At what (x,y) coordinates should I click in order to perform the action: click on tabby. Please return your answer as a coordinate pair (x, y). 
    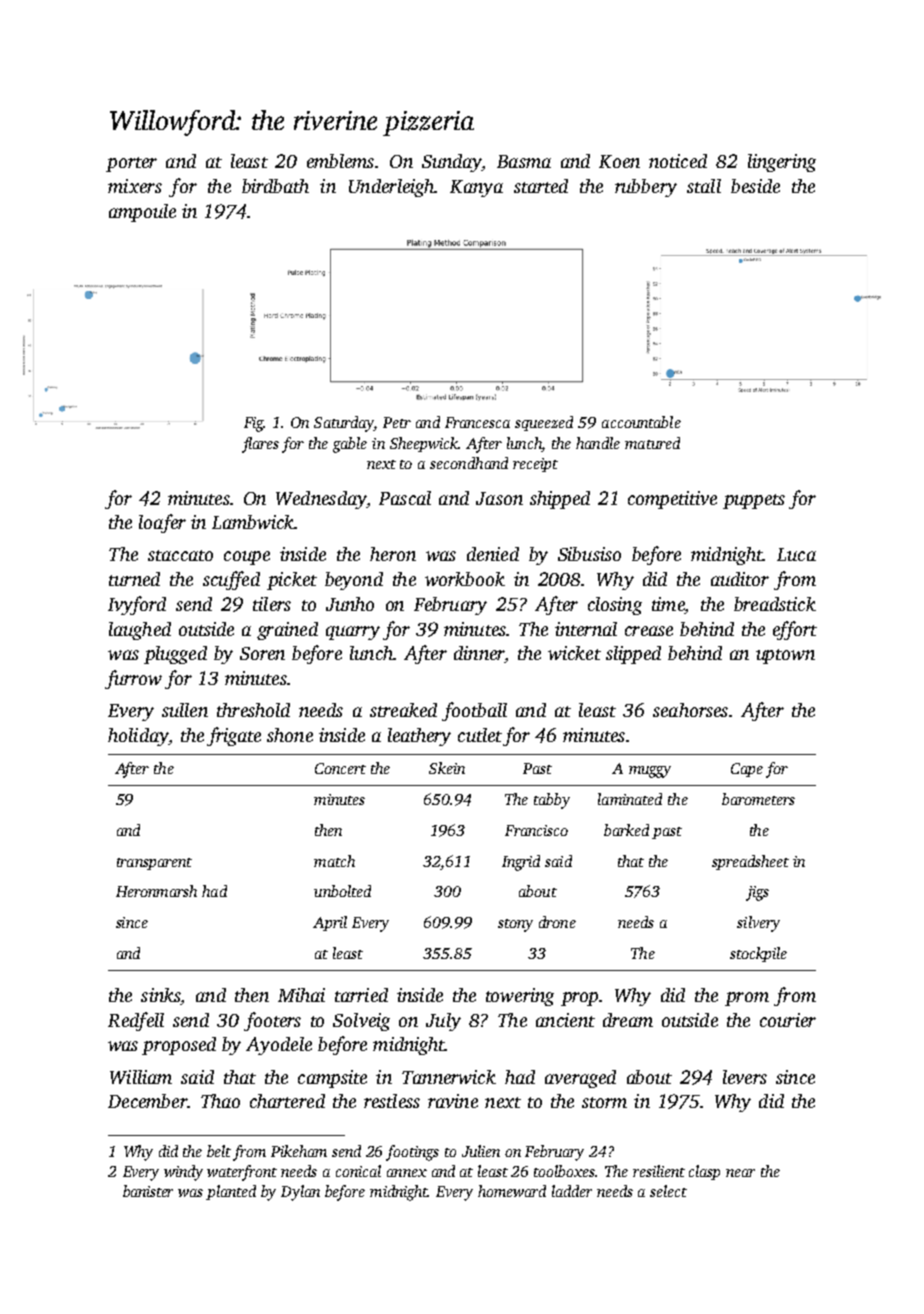
    Looking at the image, I should click on (552, 801).
